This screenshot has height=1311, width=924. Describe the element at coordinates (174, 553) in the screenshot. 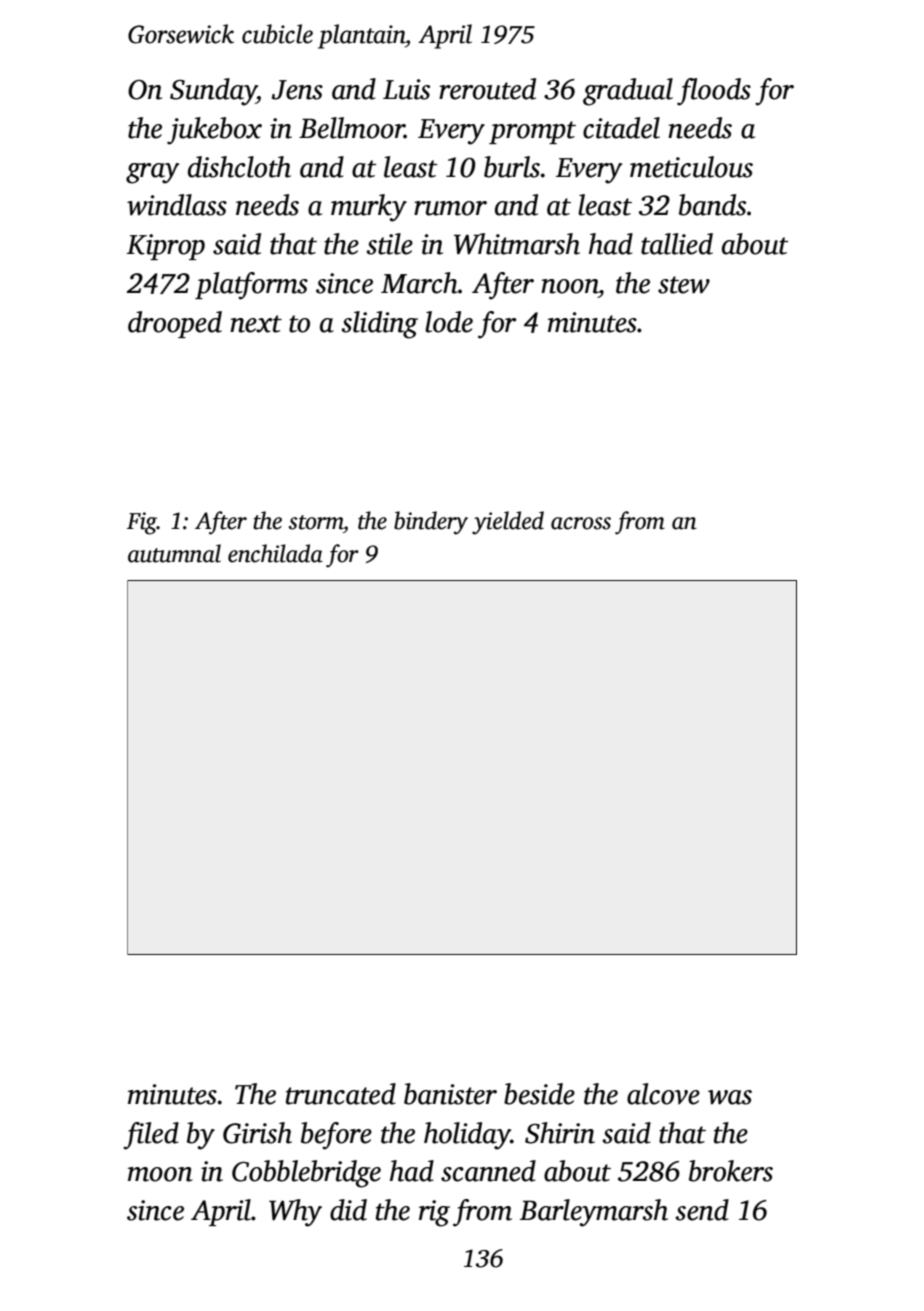

I see `autumnal` at that location.
